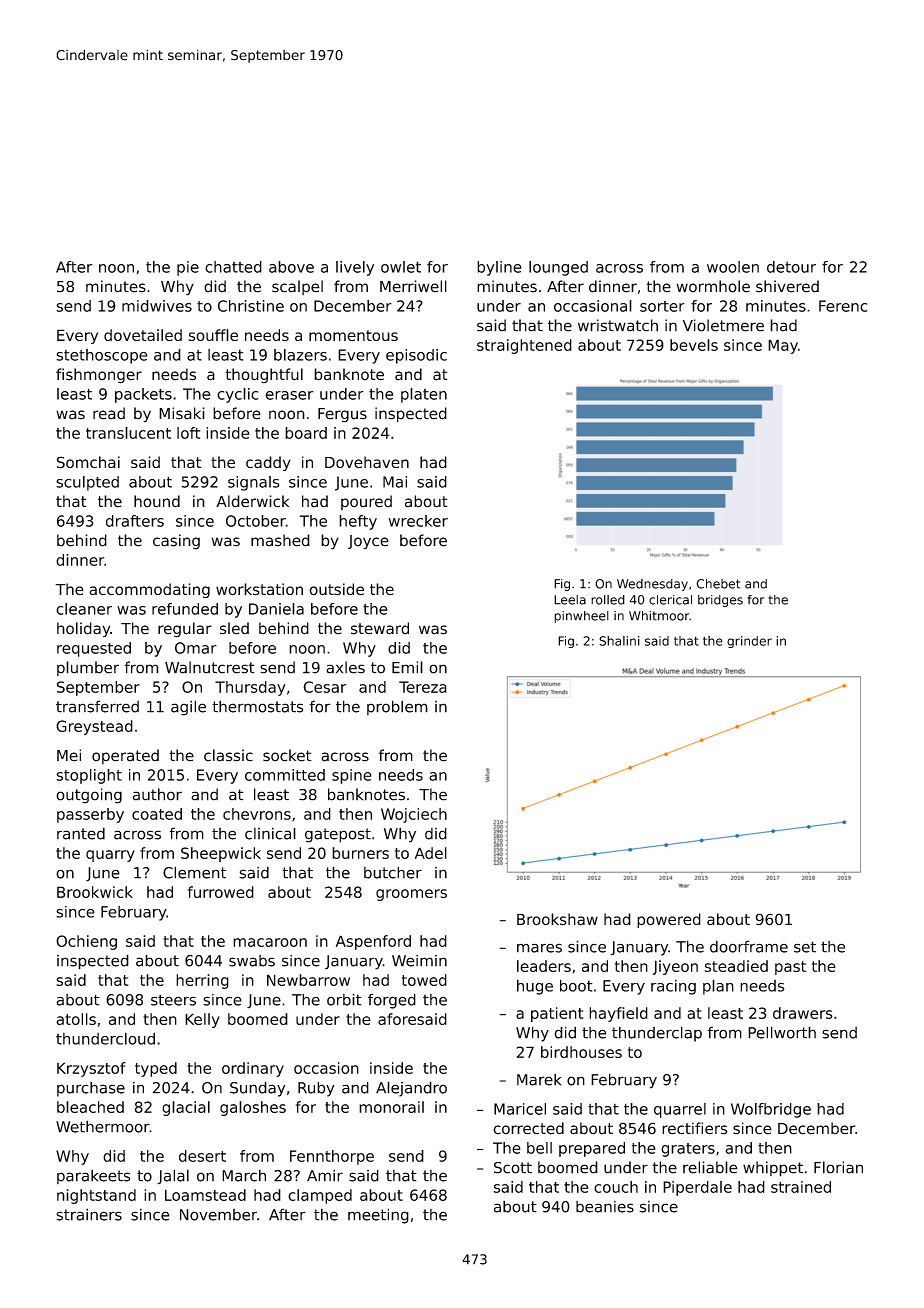 This screenshot has width=924, height=1308. What do you see at coordinates (616, 1187) in the screenshot?
I see `couch` at bounding box center [616, 1187].
